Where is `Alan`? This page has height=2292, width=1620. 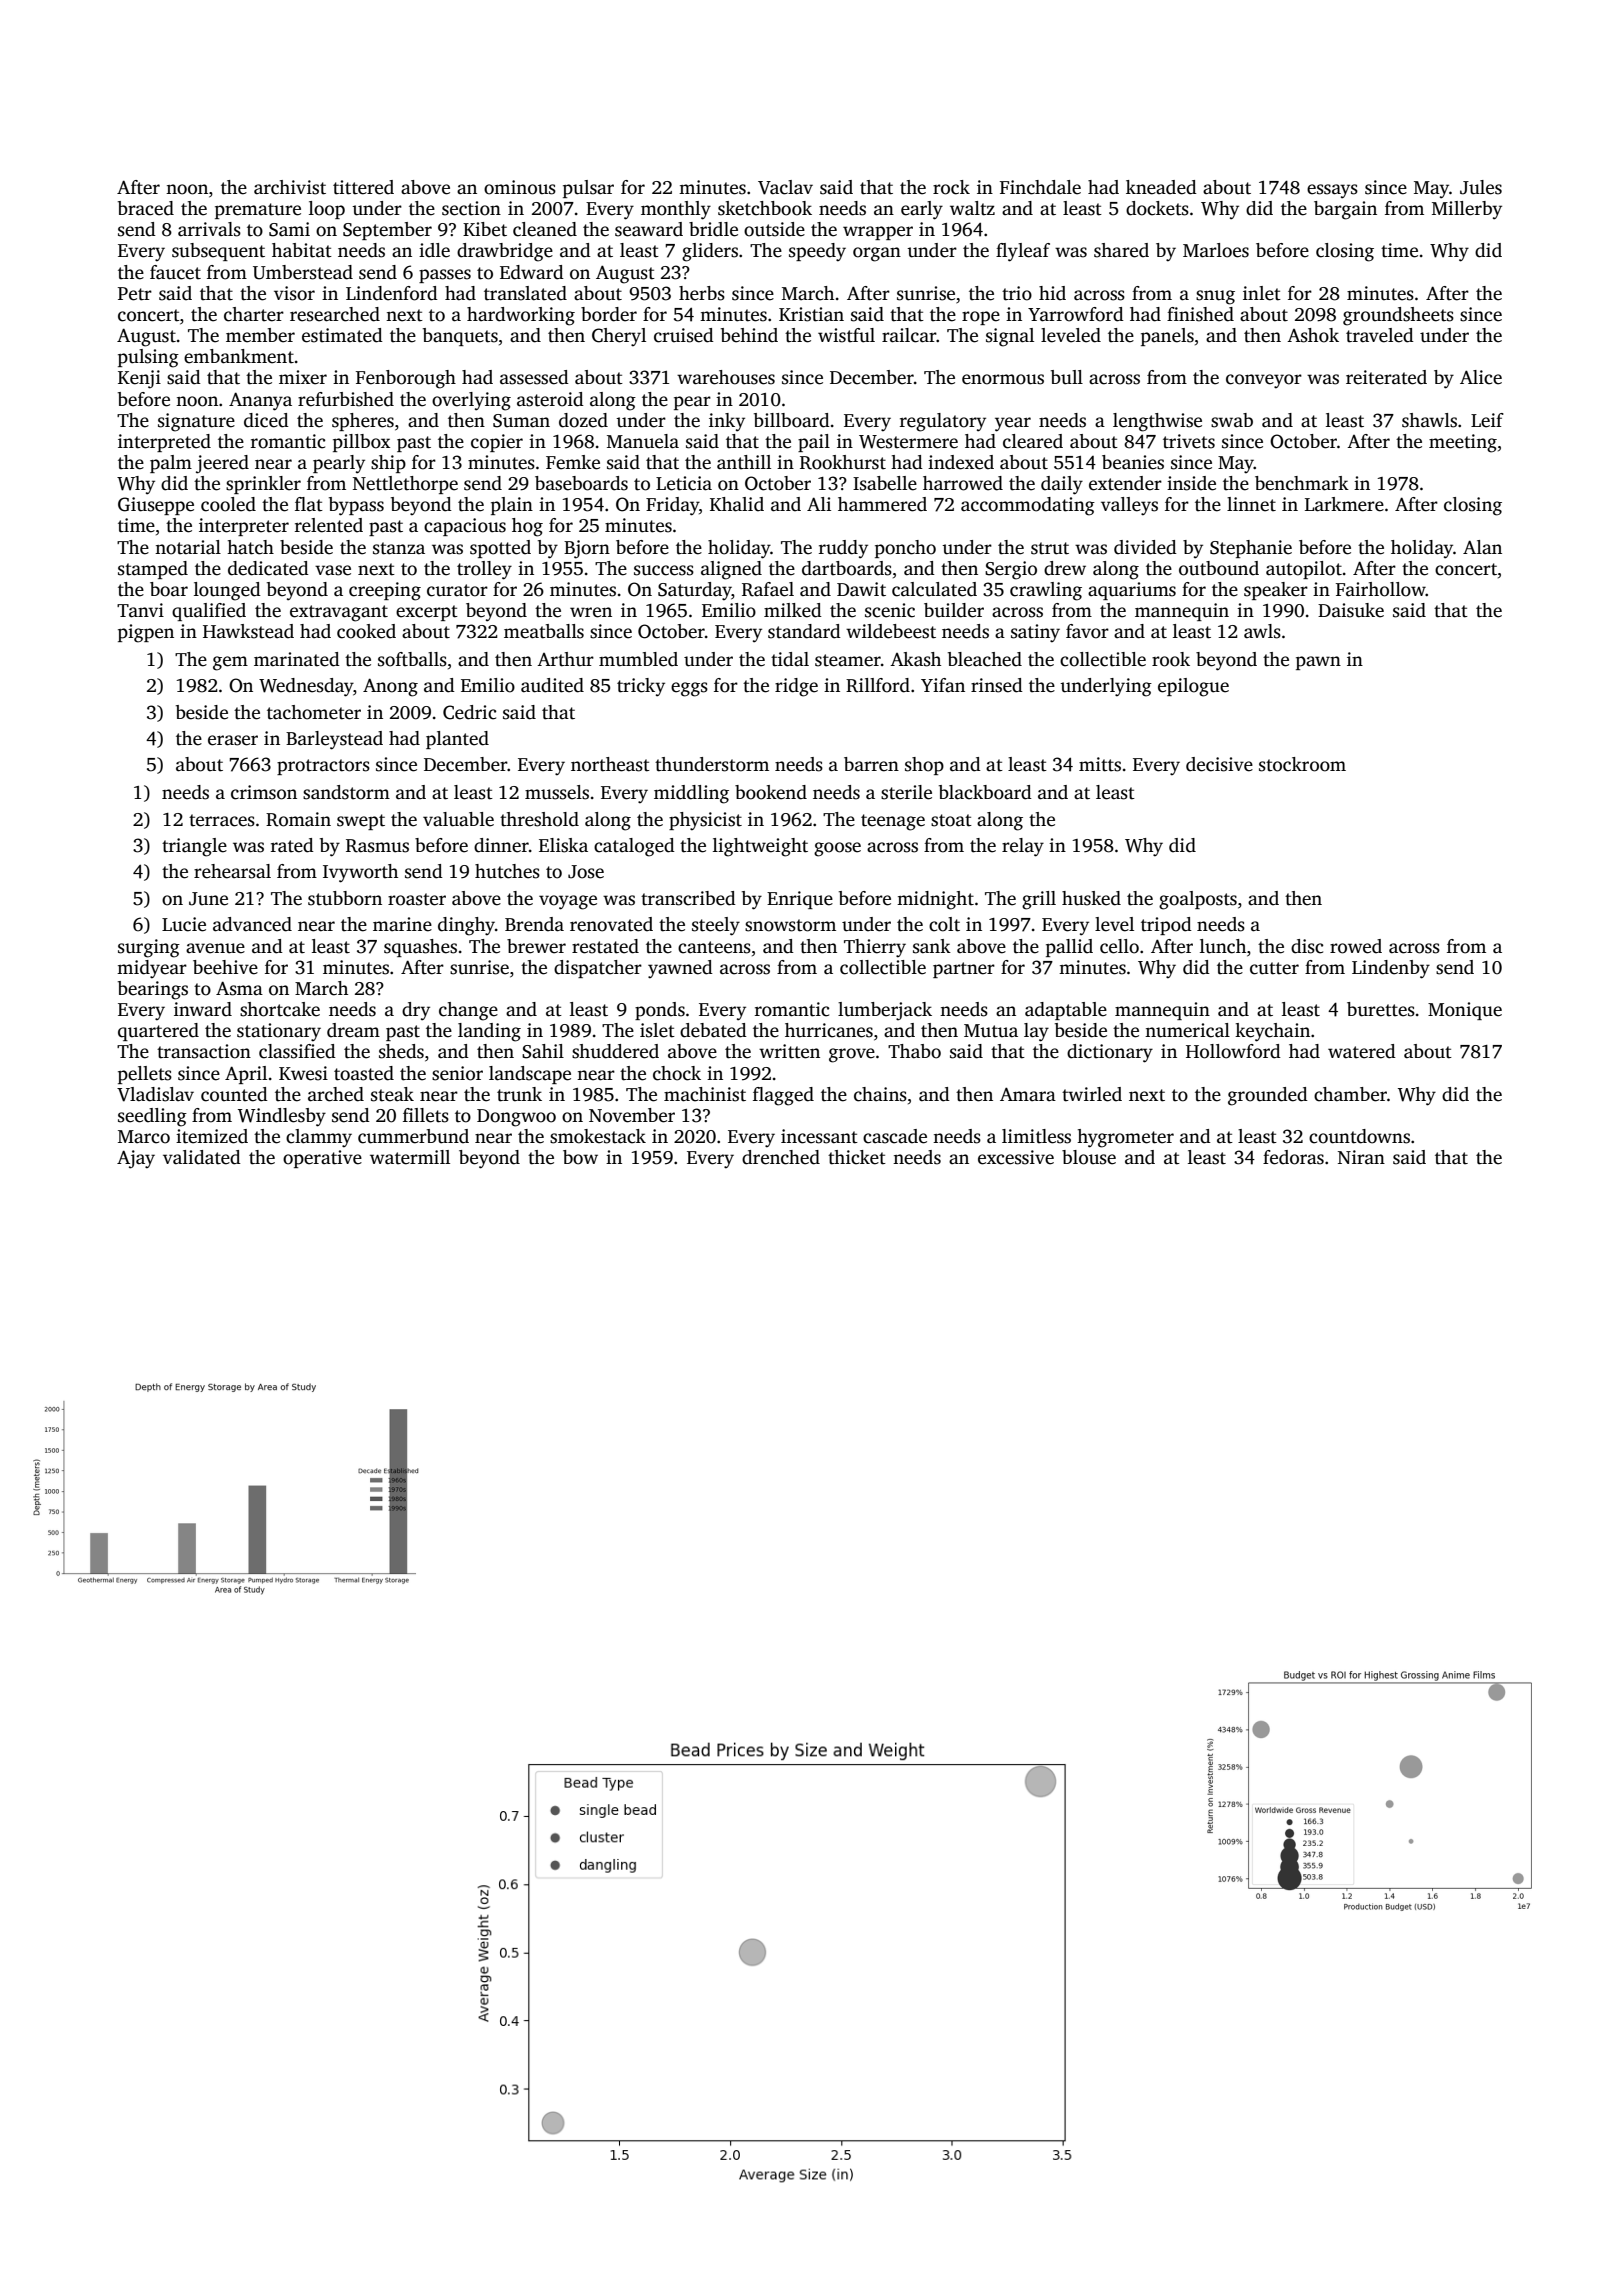 Alan is located at coordinates (1482, 547).
